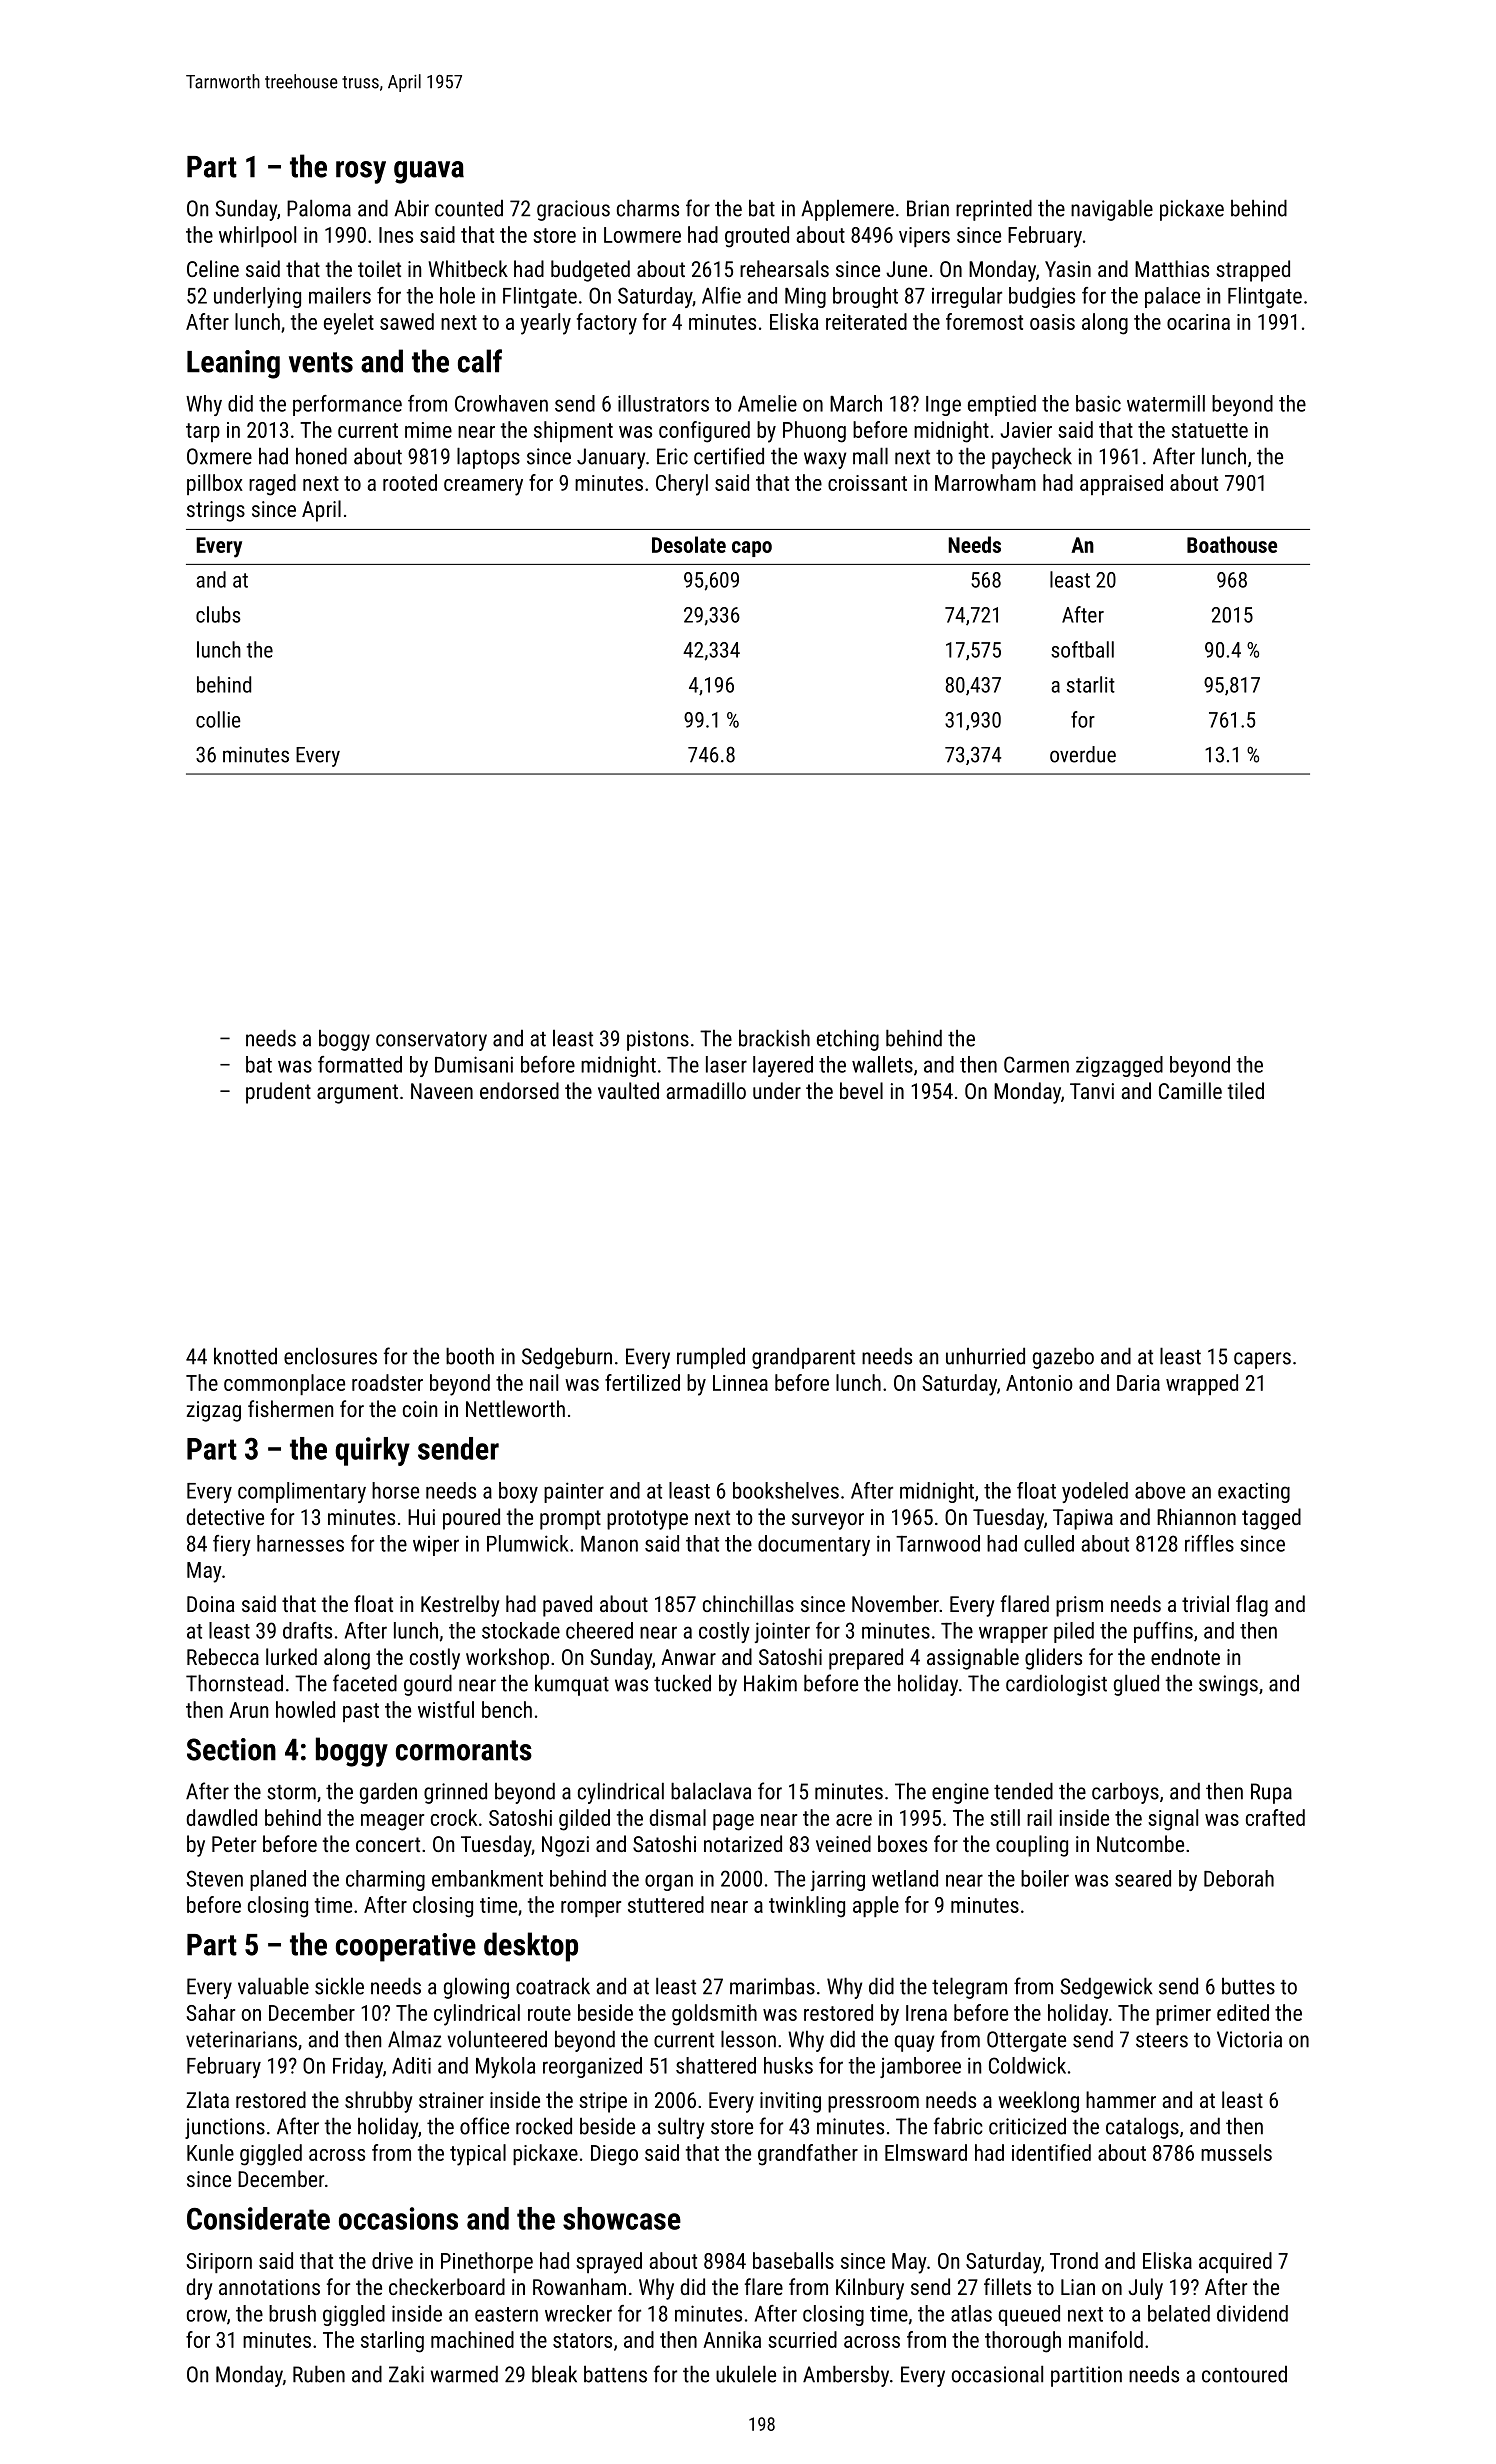 This screenshot has height=2464, width=1496. Describe the element at coordinates (207, 2099) in the screenshot. I see `Zlata` at that location.
